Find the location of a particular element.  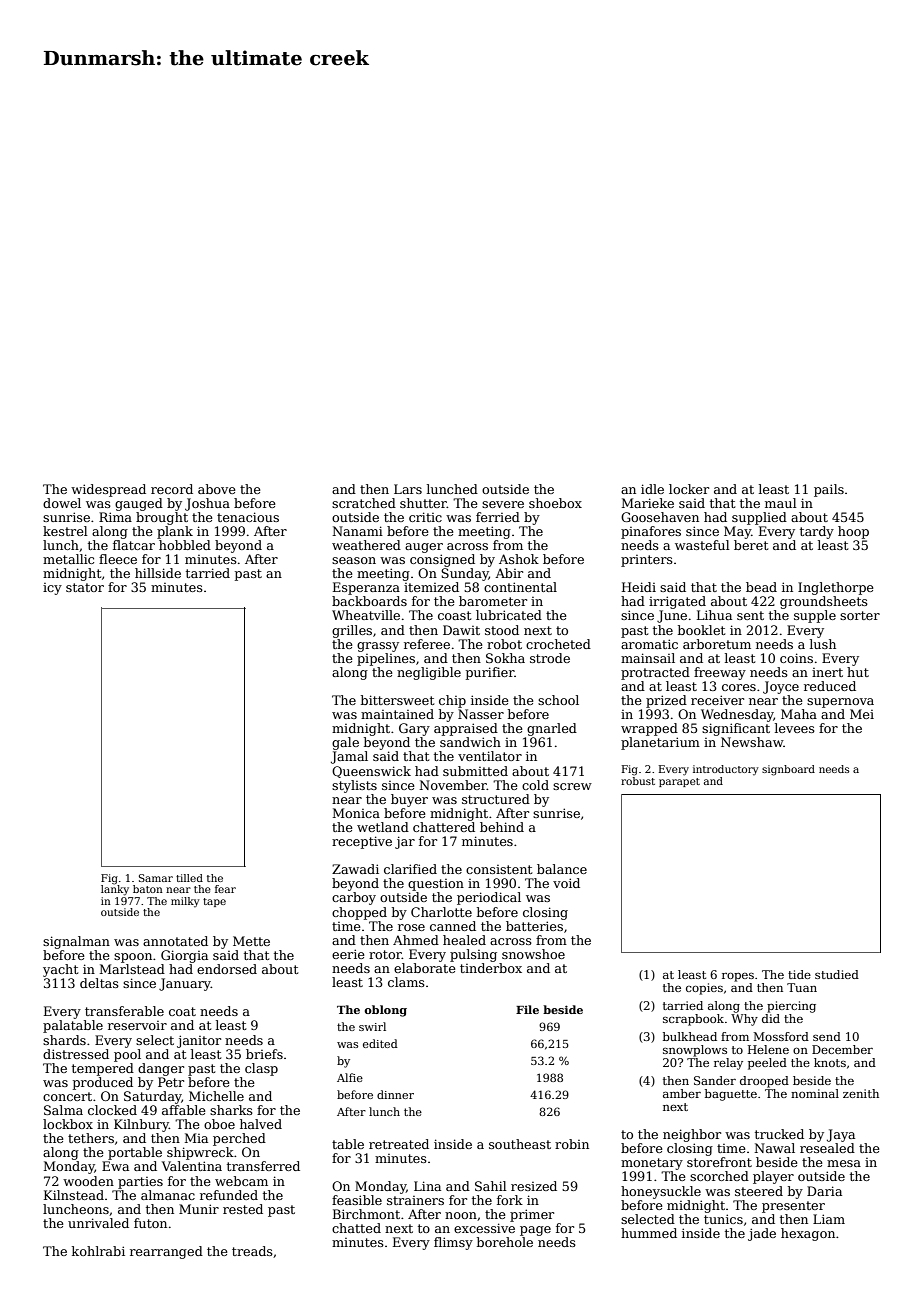

signboard is located at coordinates (788, 770).
